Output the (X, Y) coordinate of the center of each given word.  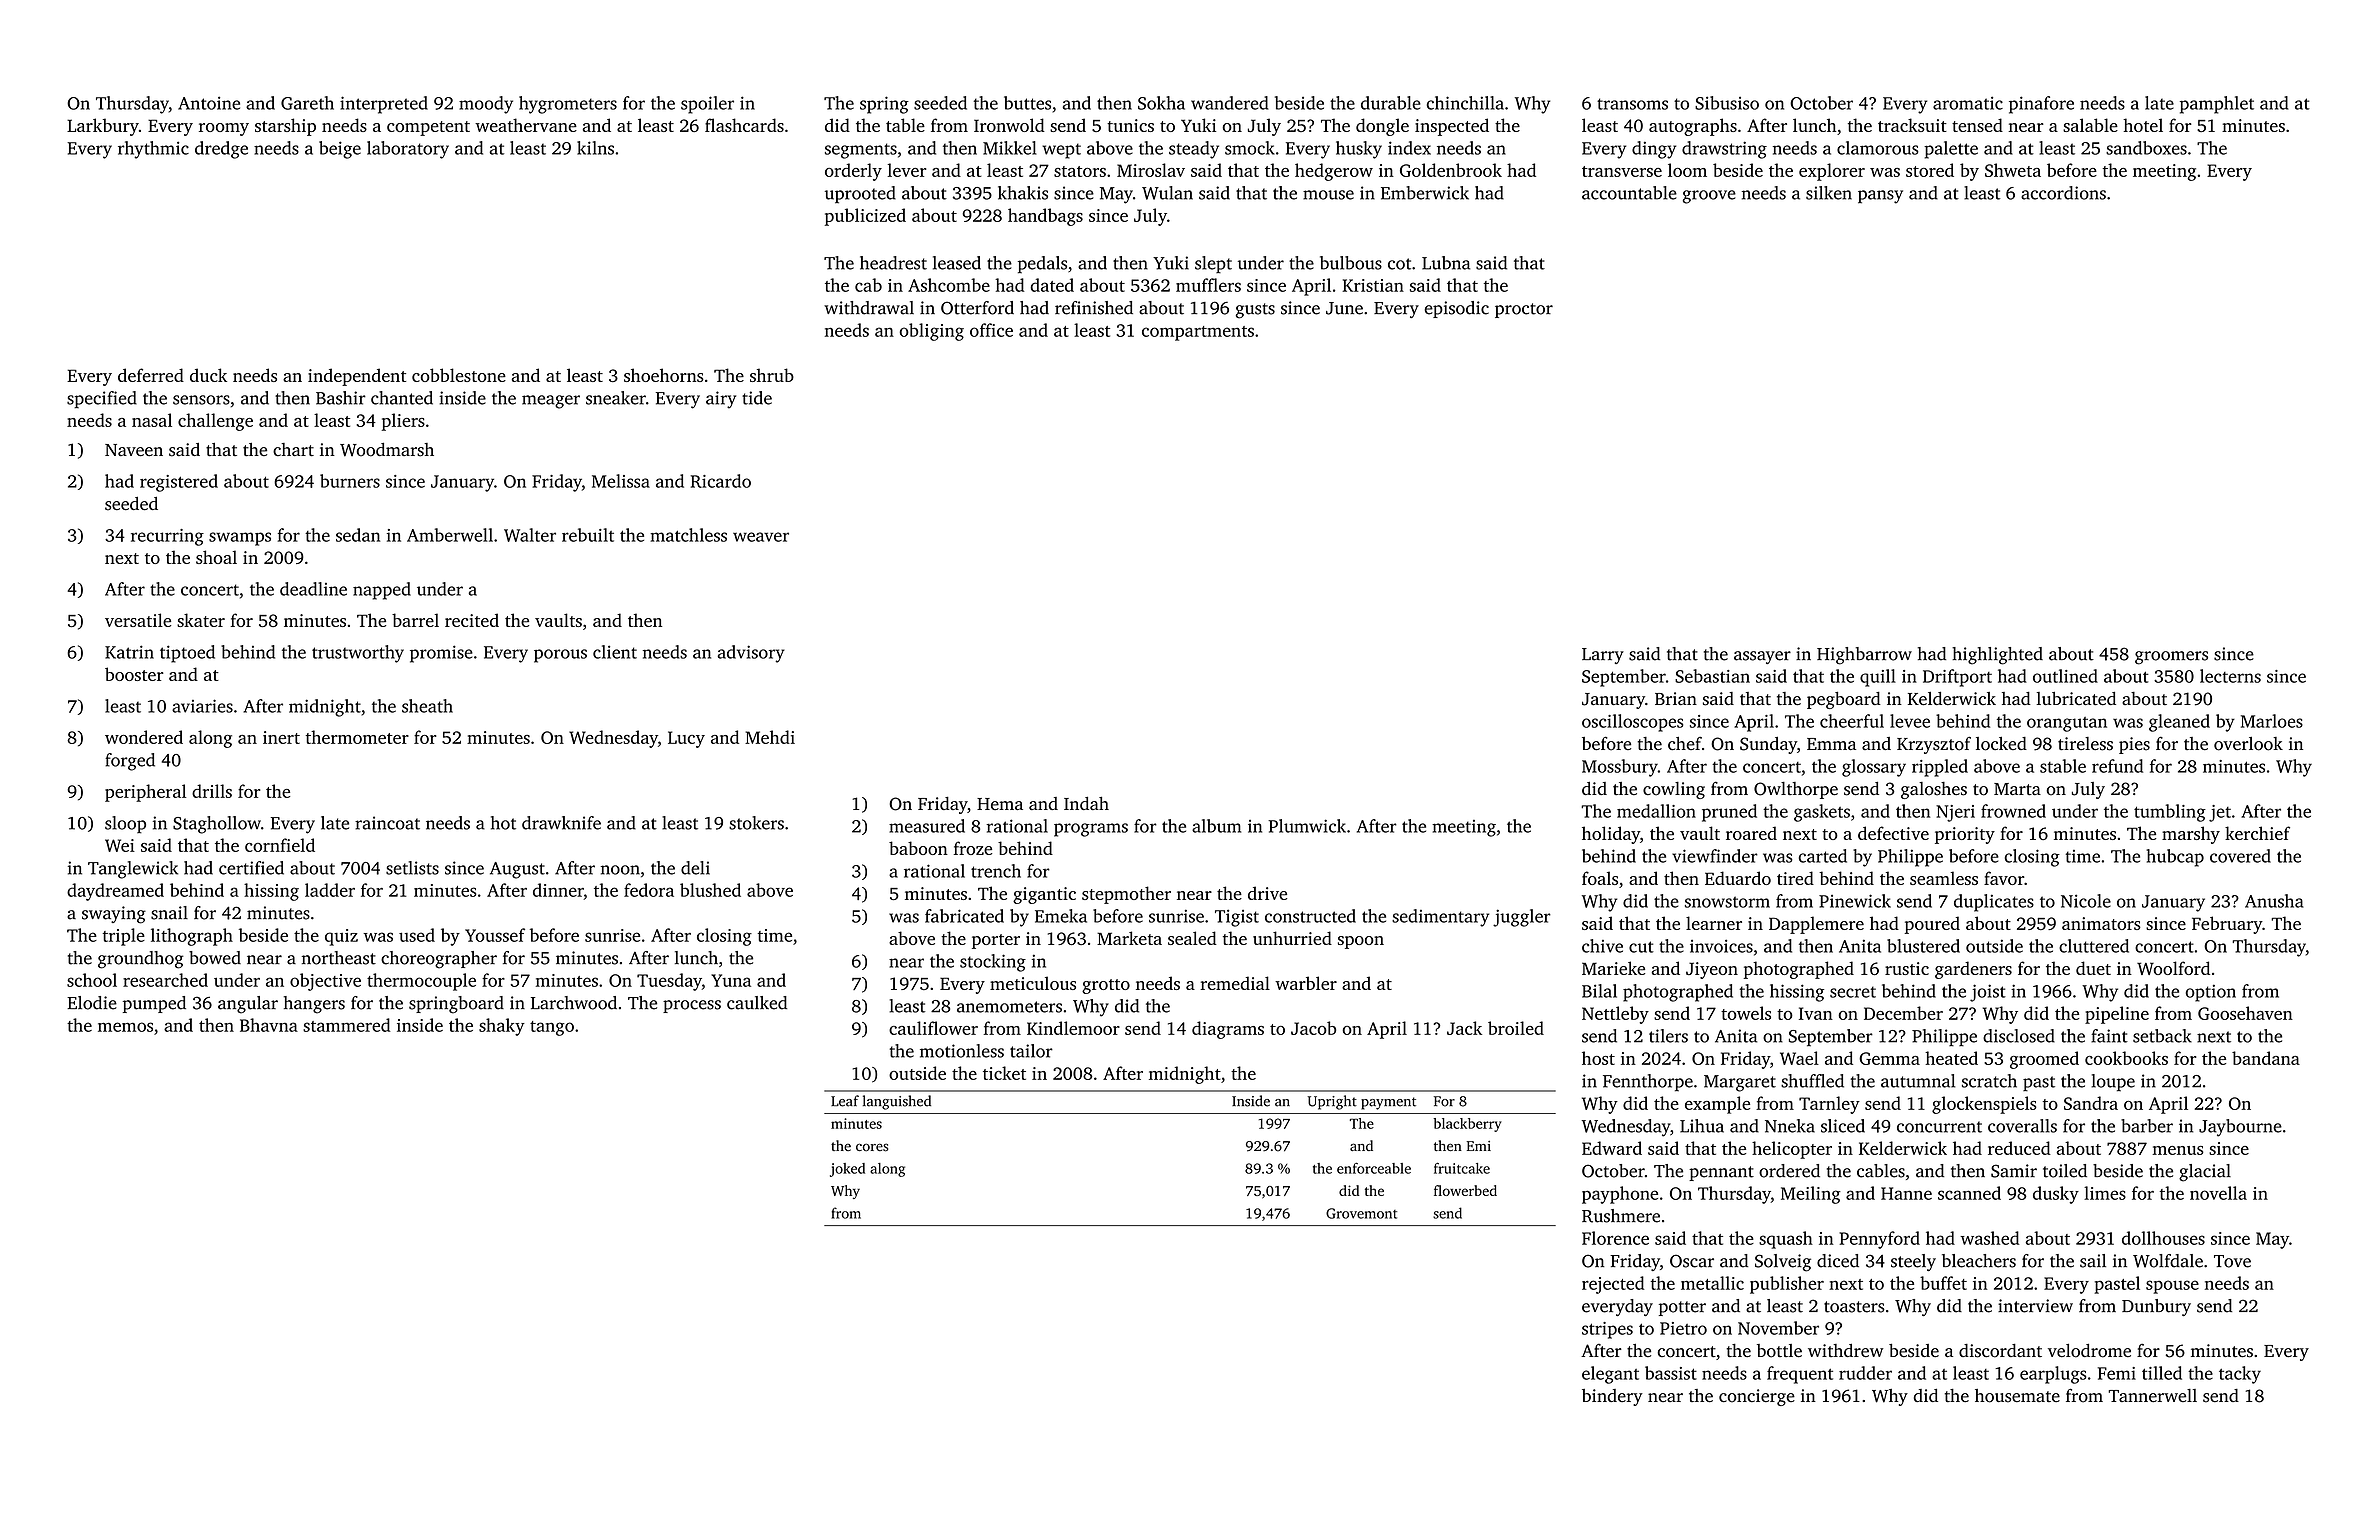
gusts (1255, 311)
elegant (1610, 1375)
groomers (2171, 658)
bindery (1612, 1397)
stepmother (1126, 895)
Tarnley (1829, 1105)
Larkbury (103, 127)
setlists (412, 868)
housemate (2017, 1396)
